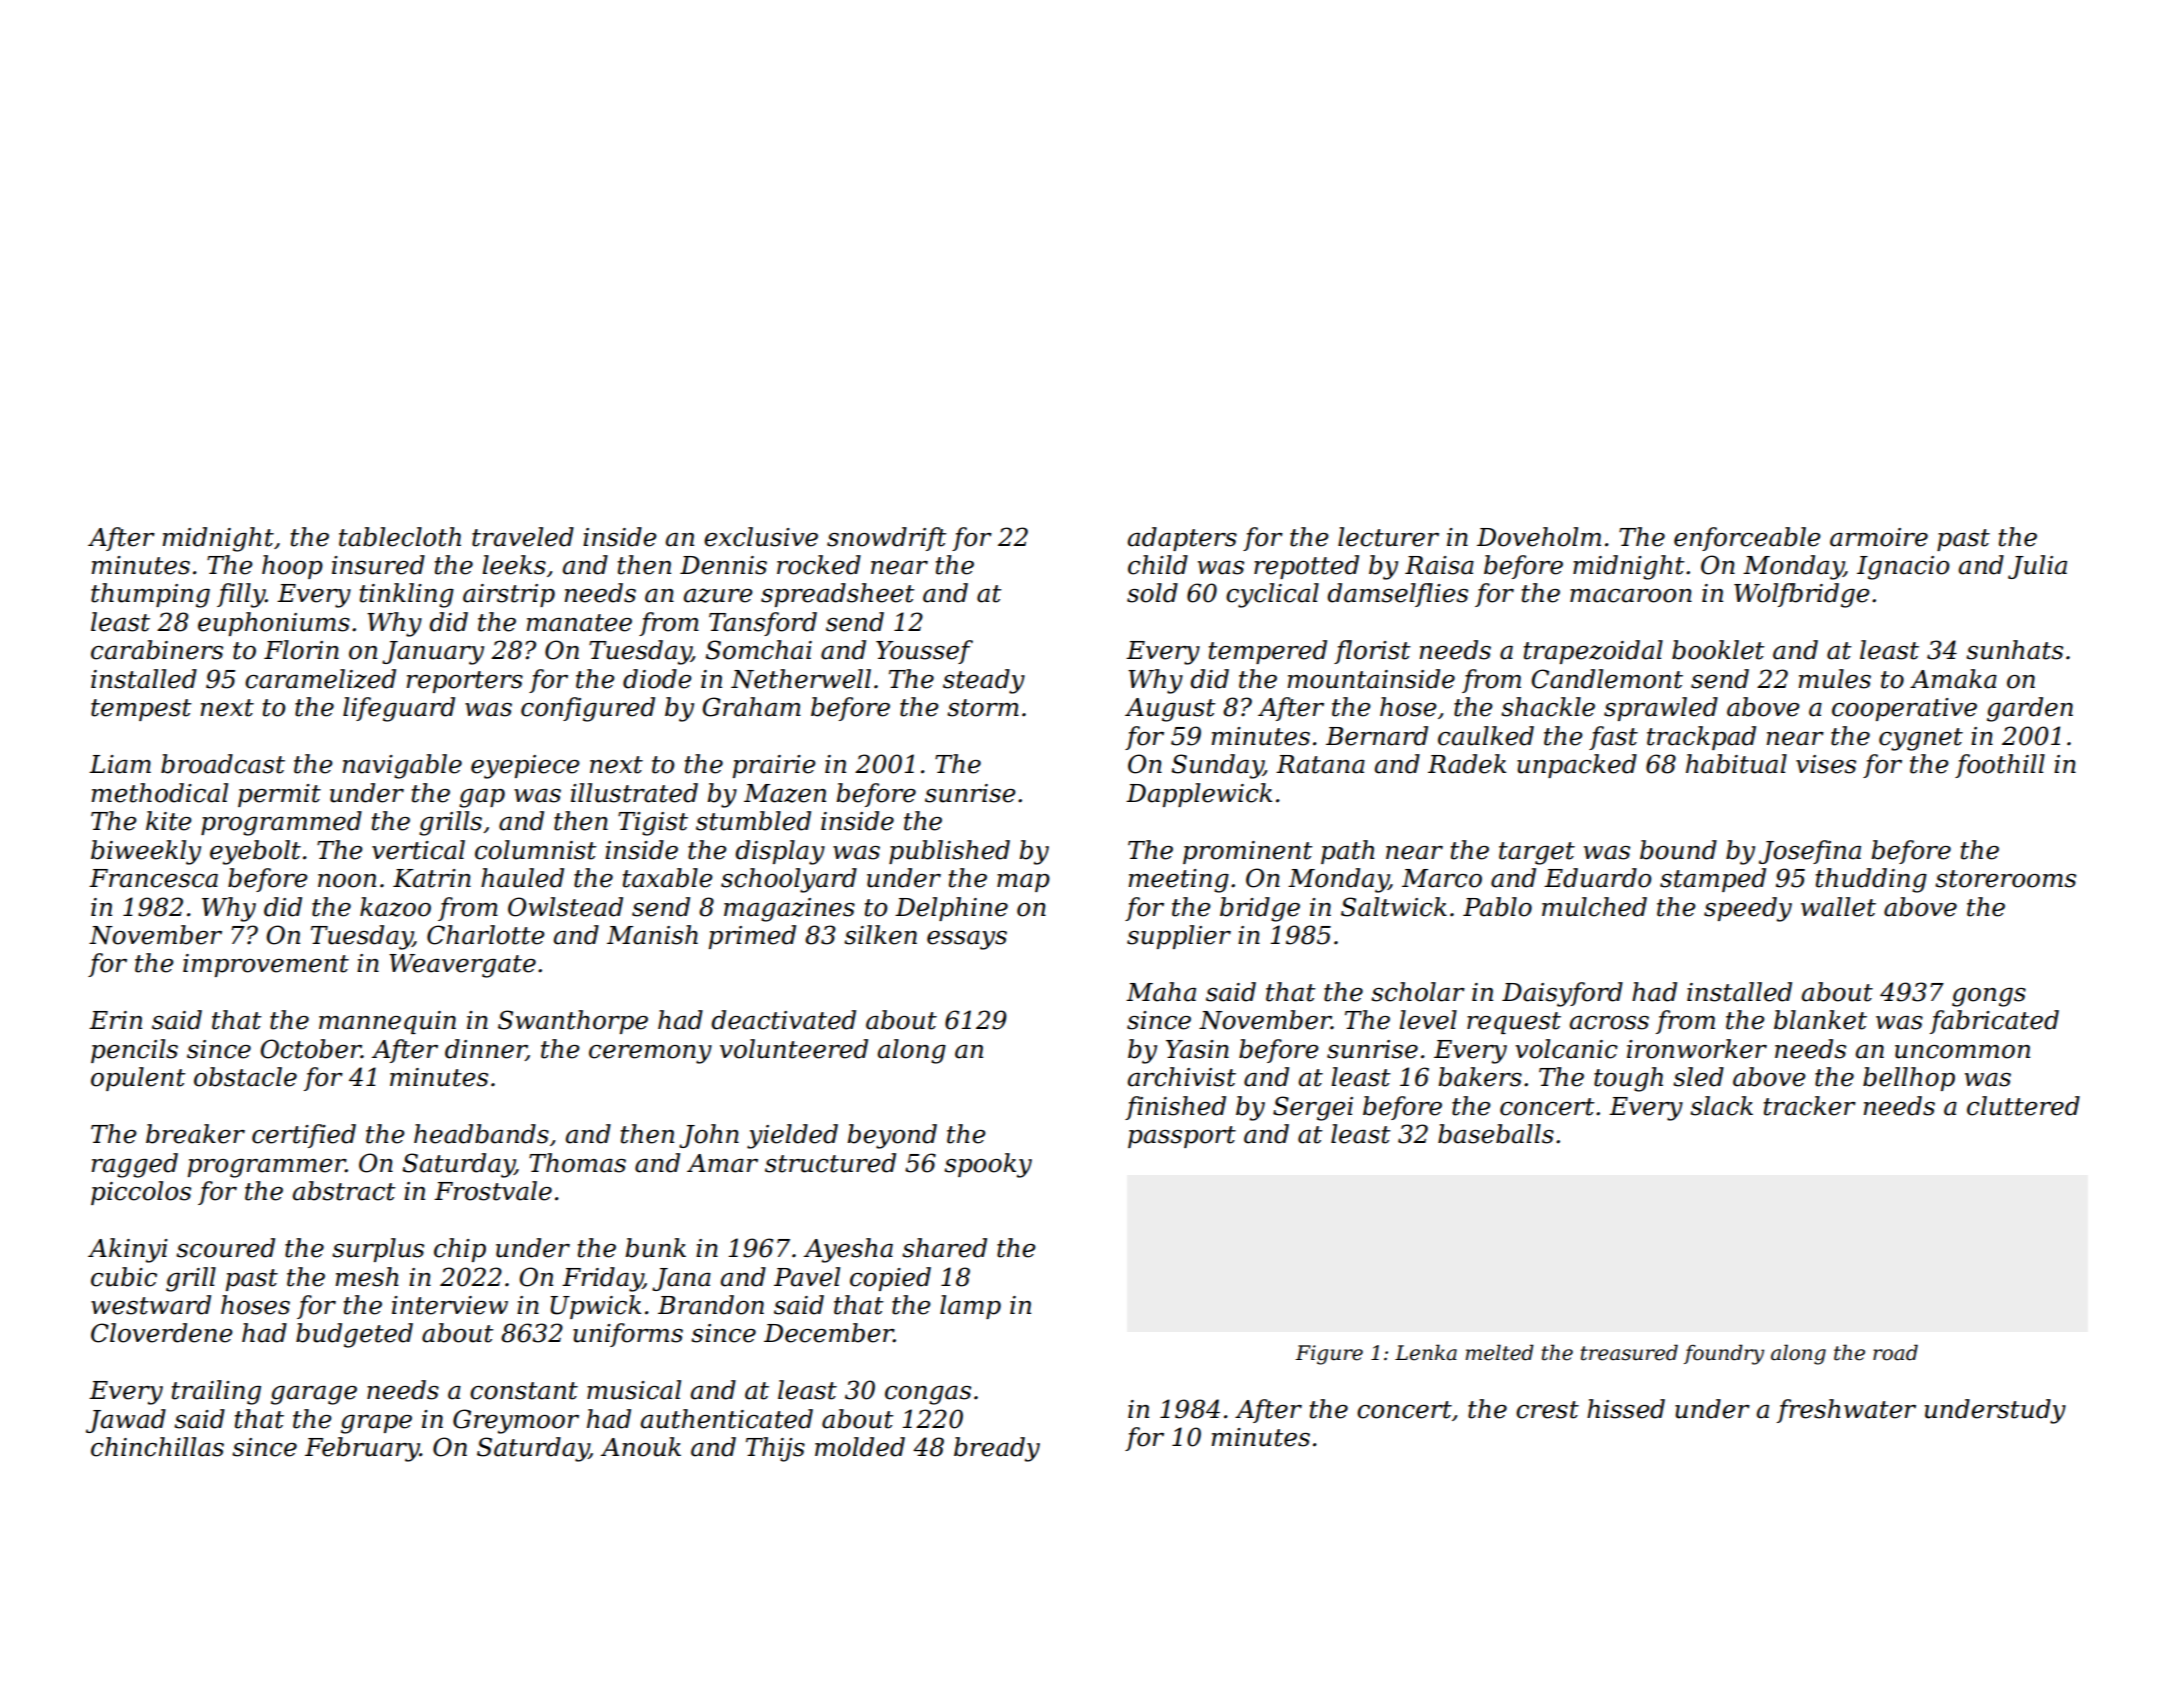 This screenshot has height=1683, width=2178. Describe the element at coordinates (650, 1054) in the screenshot. I see `ceremony` at that location.
